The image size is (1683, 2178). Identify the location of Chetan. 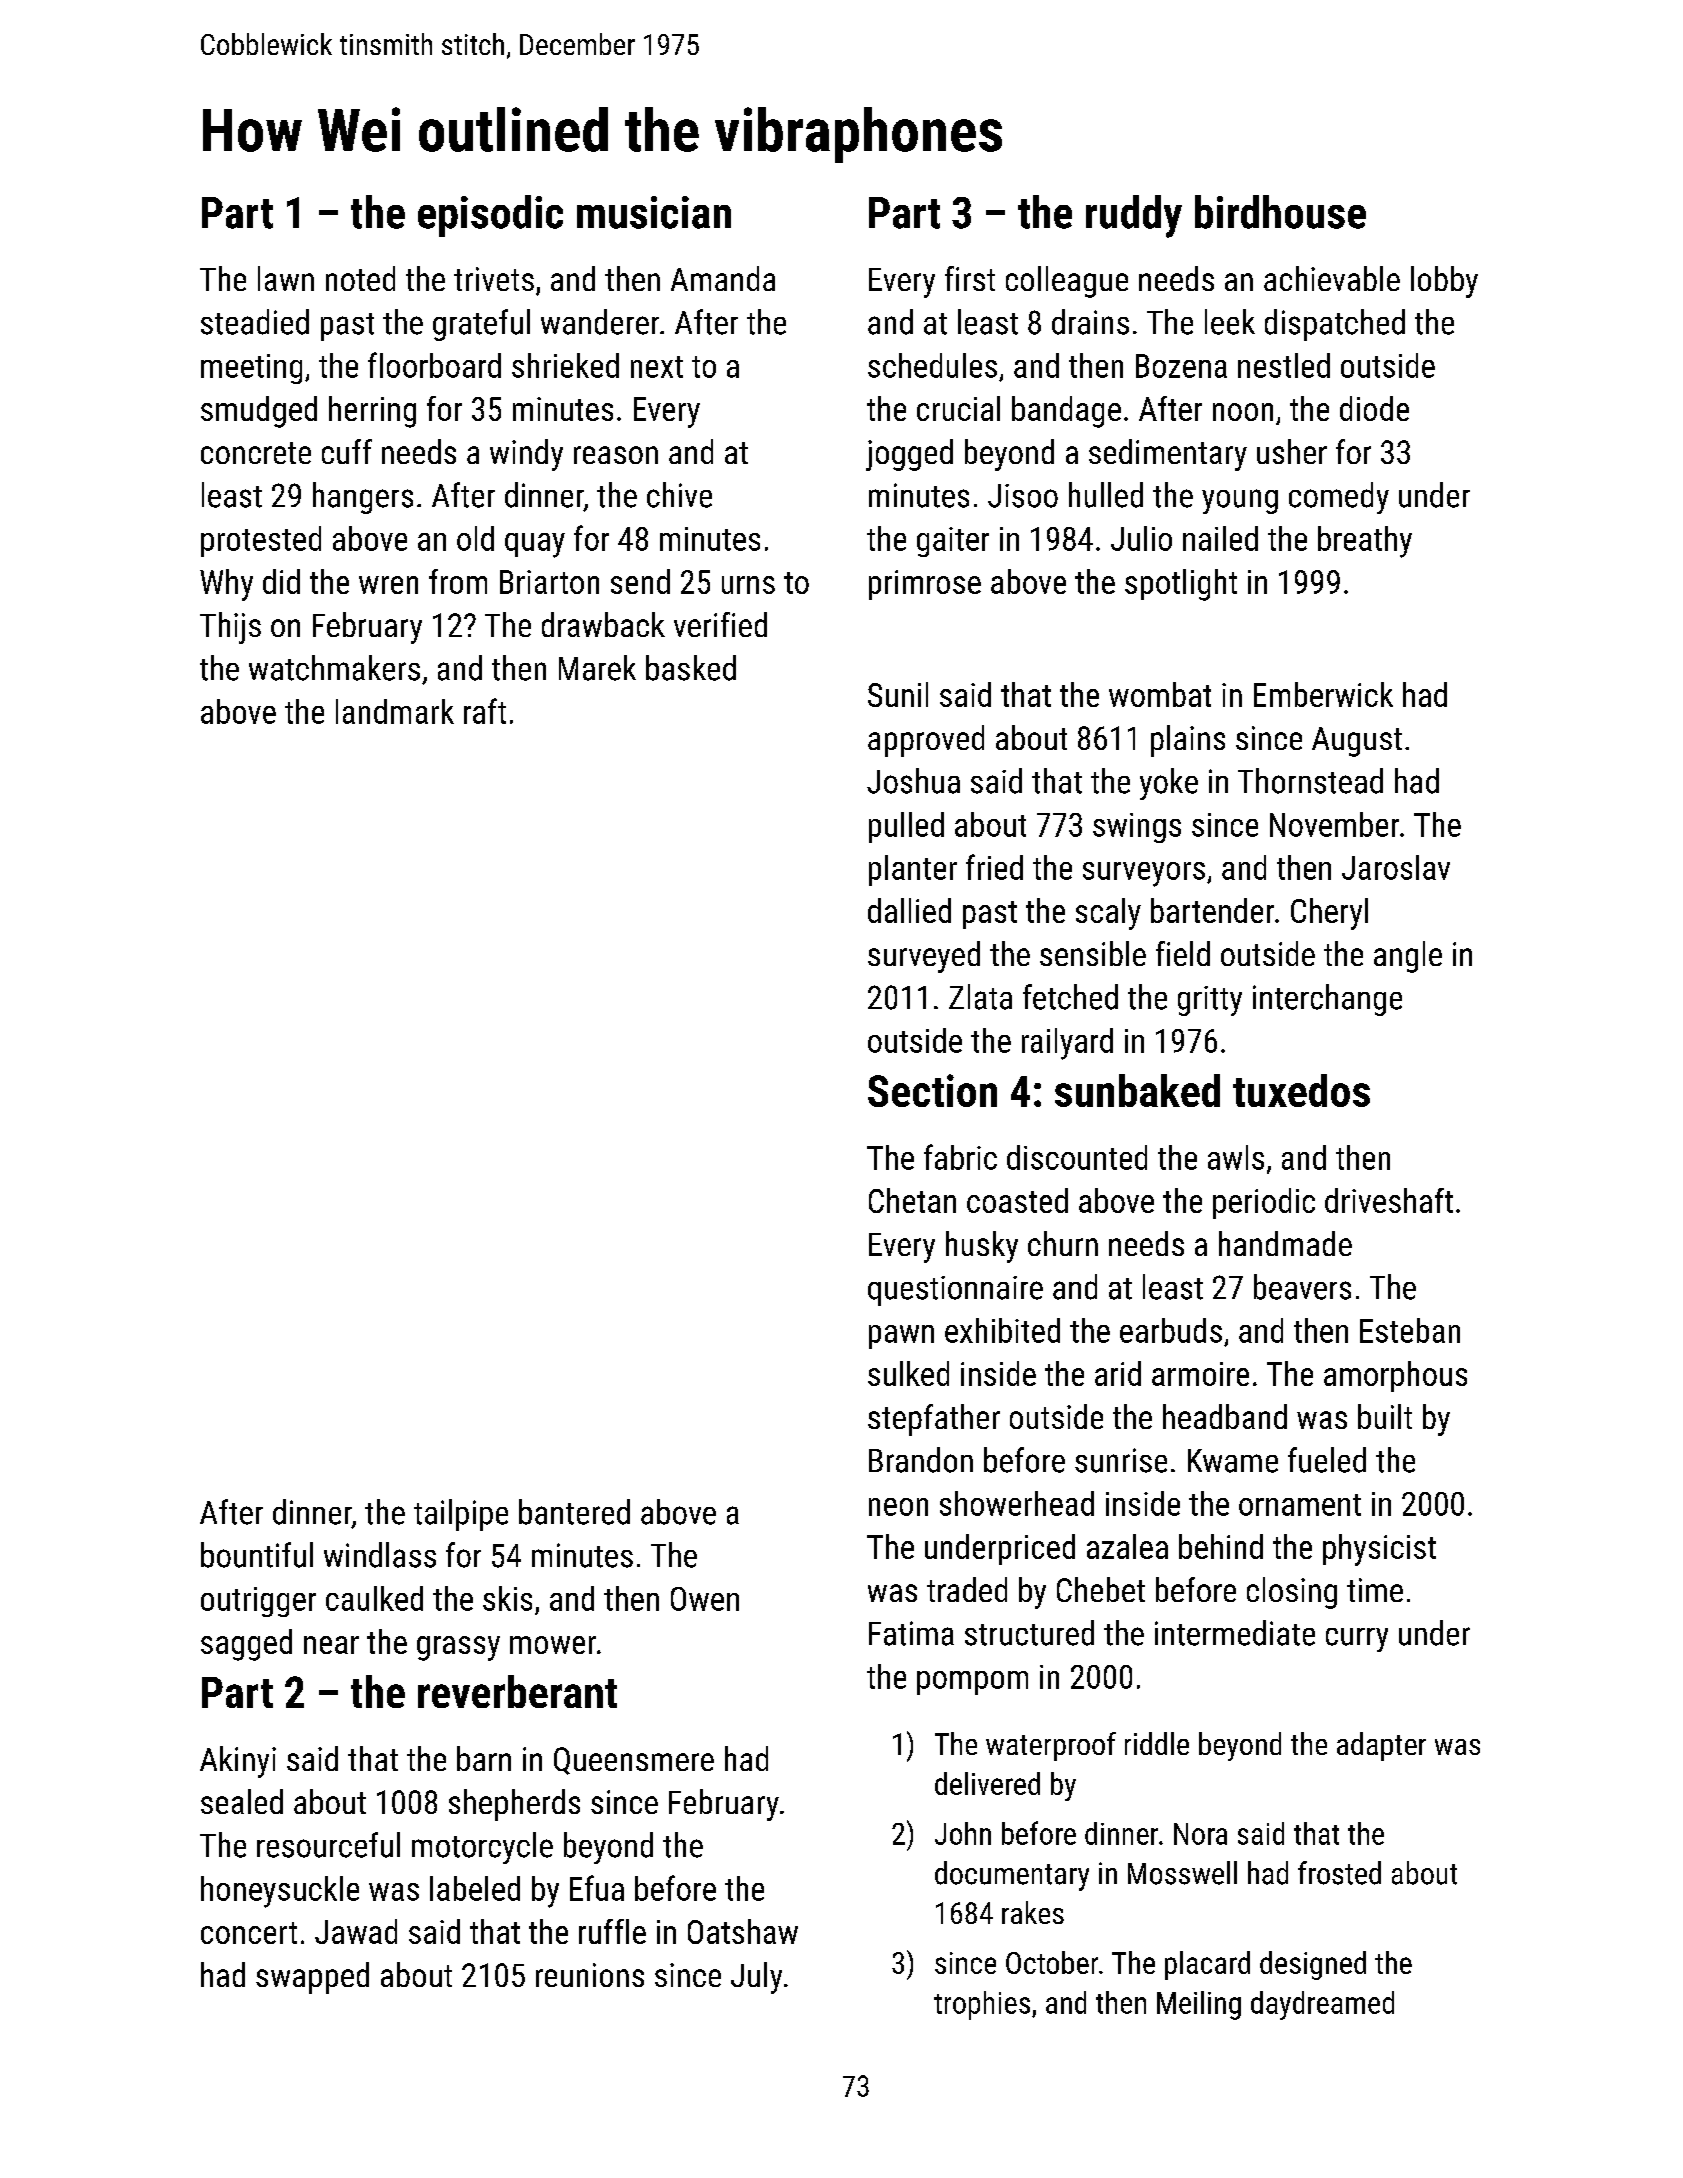
(912, 1200).
